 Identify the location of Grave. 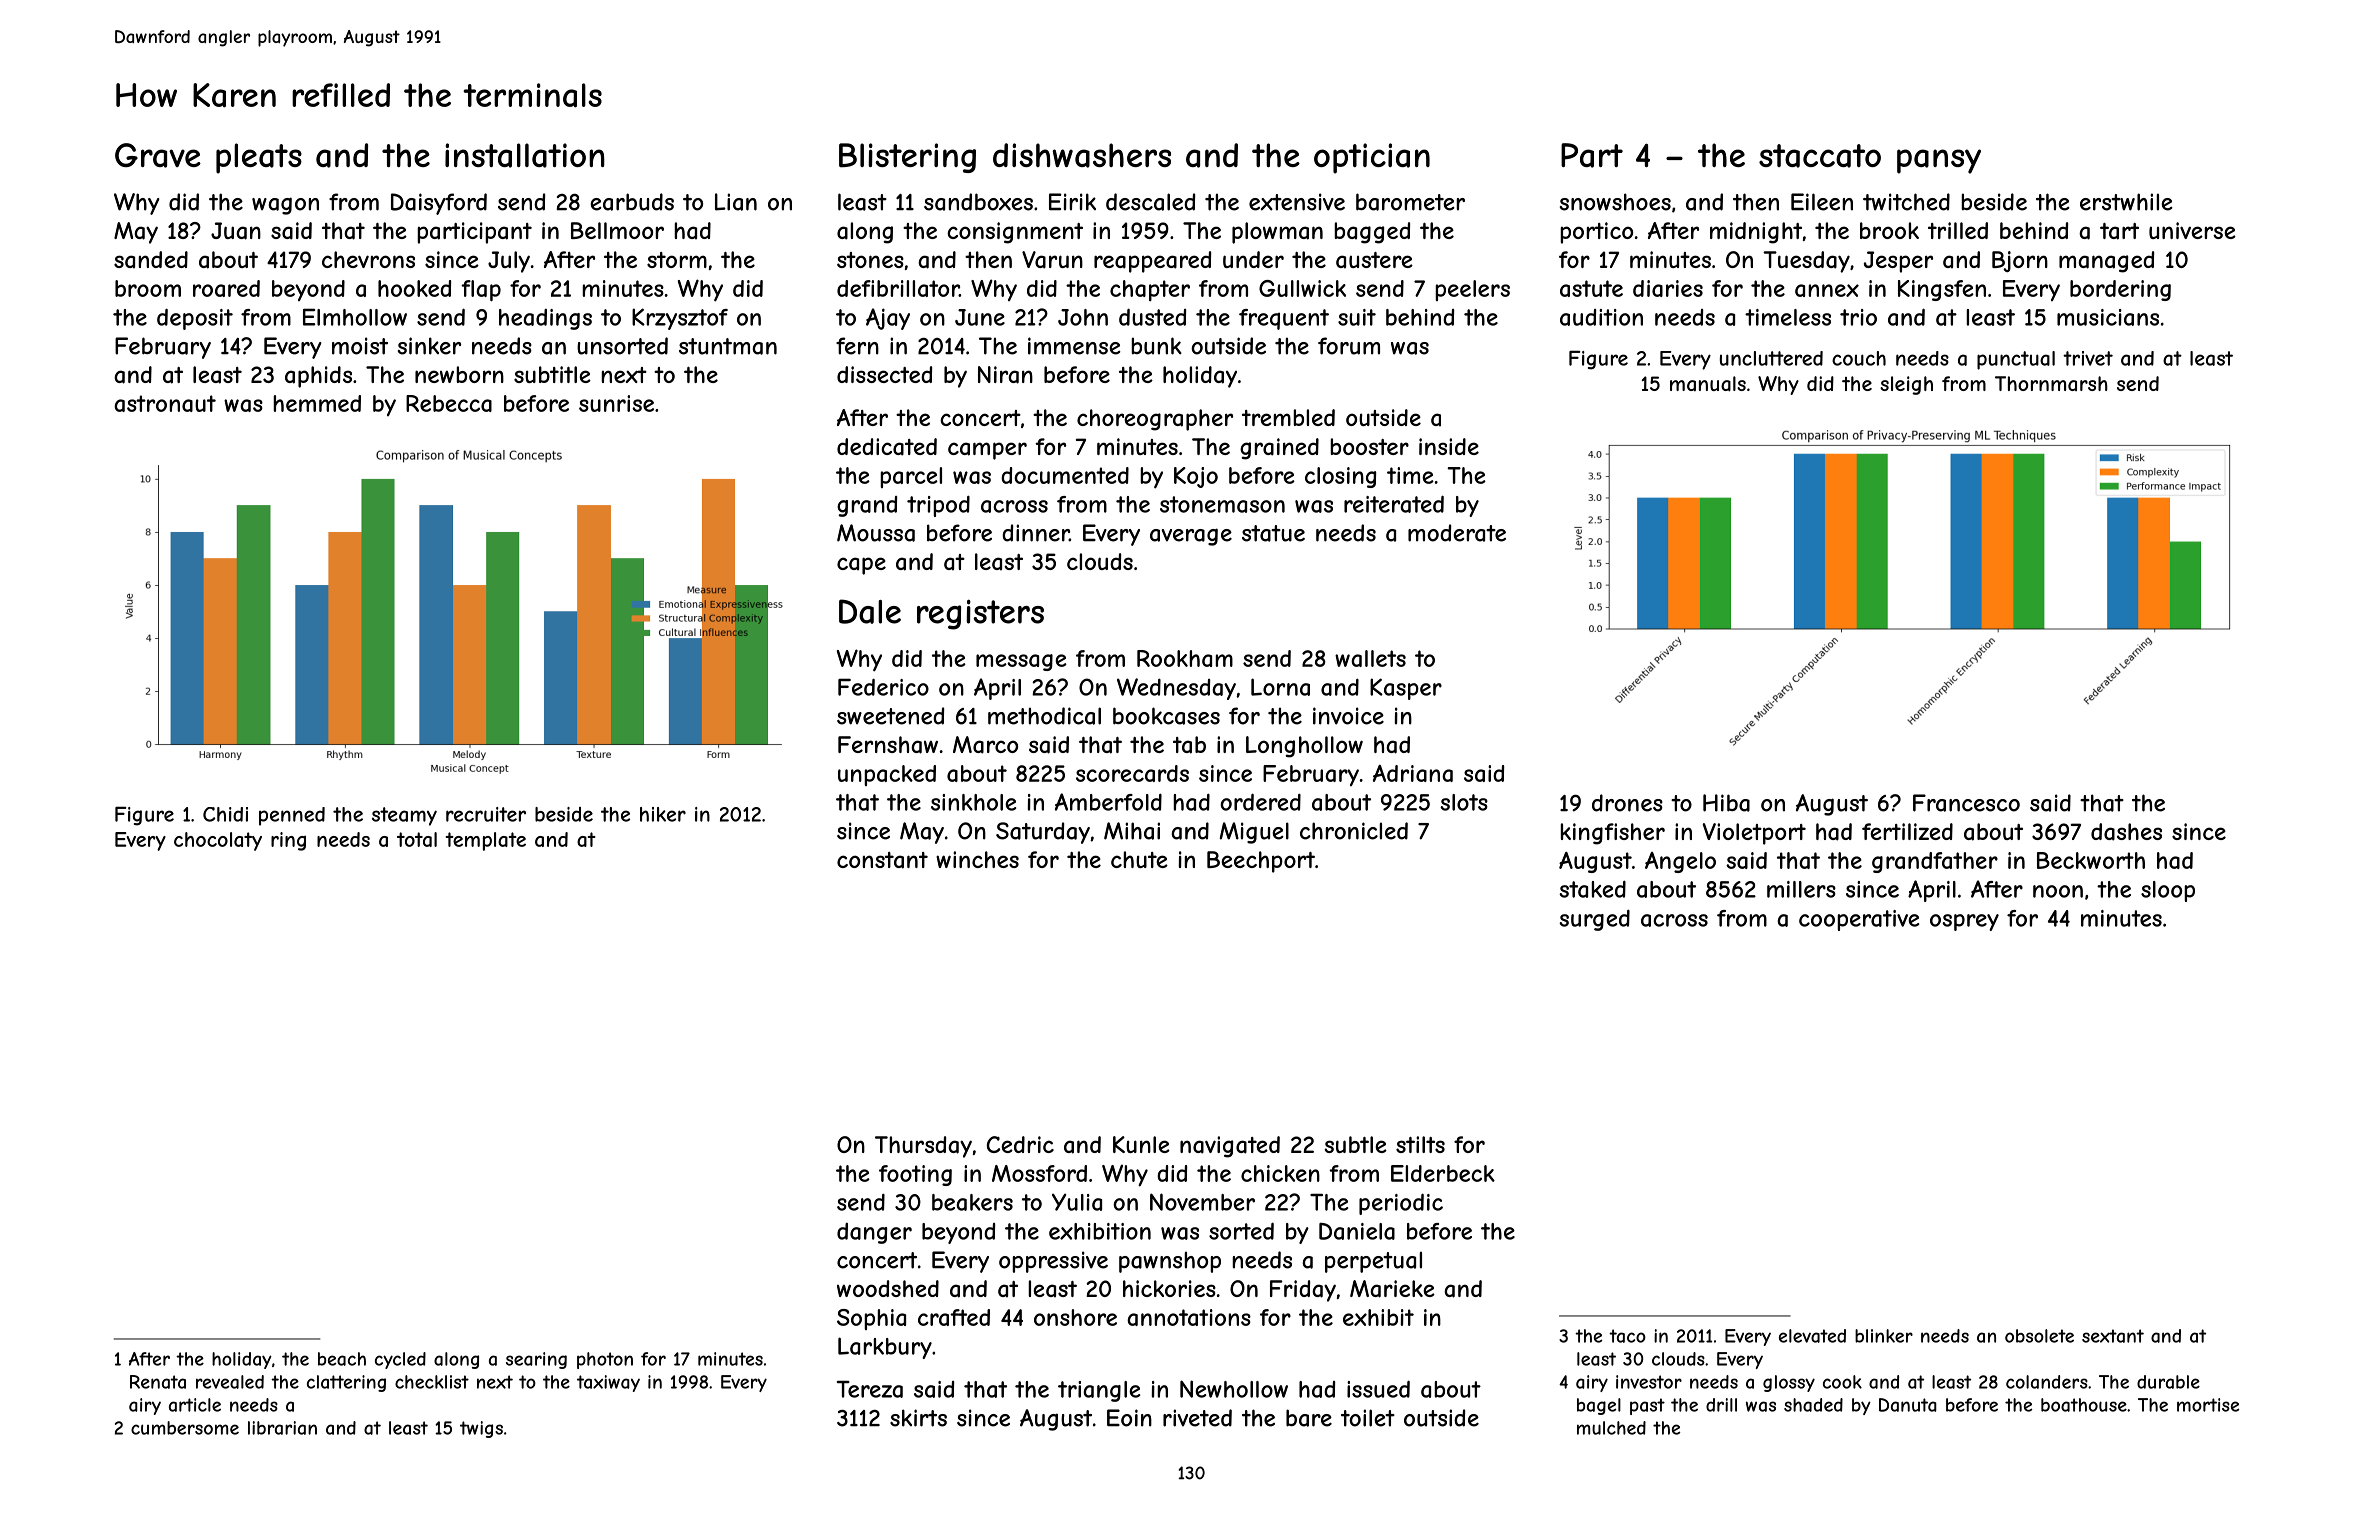
(158, 155).
